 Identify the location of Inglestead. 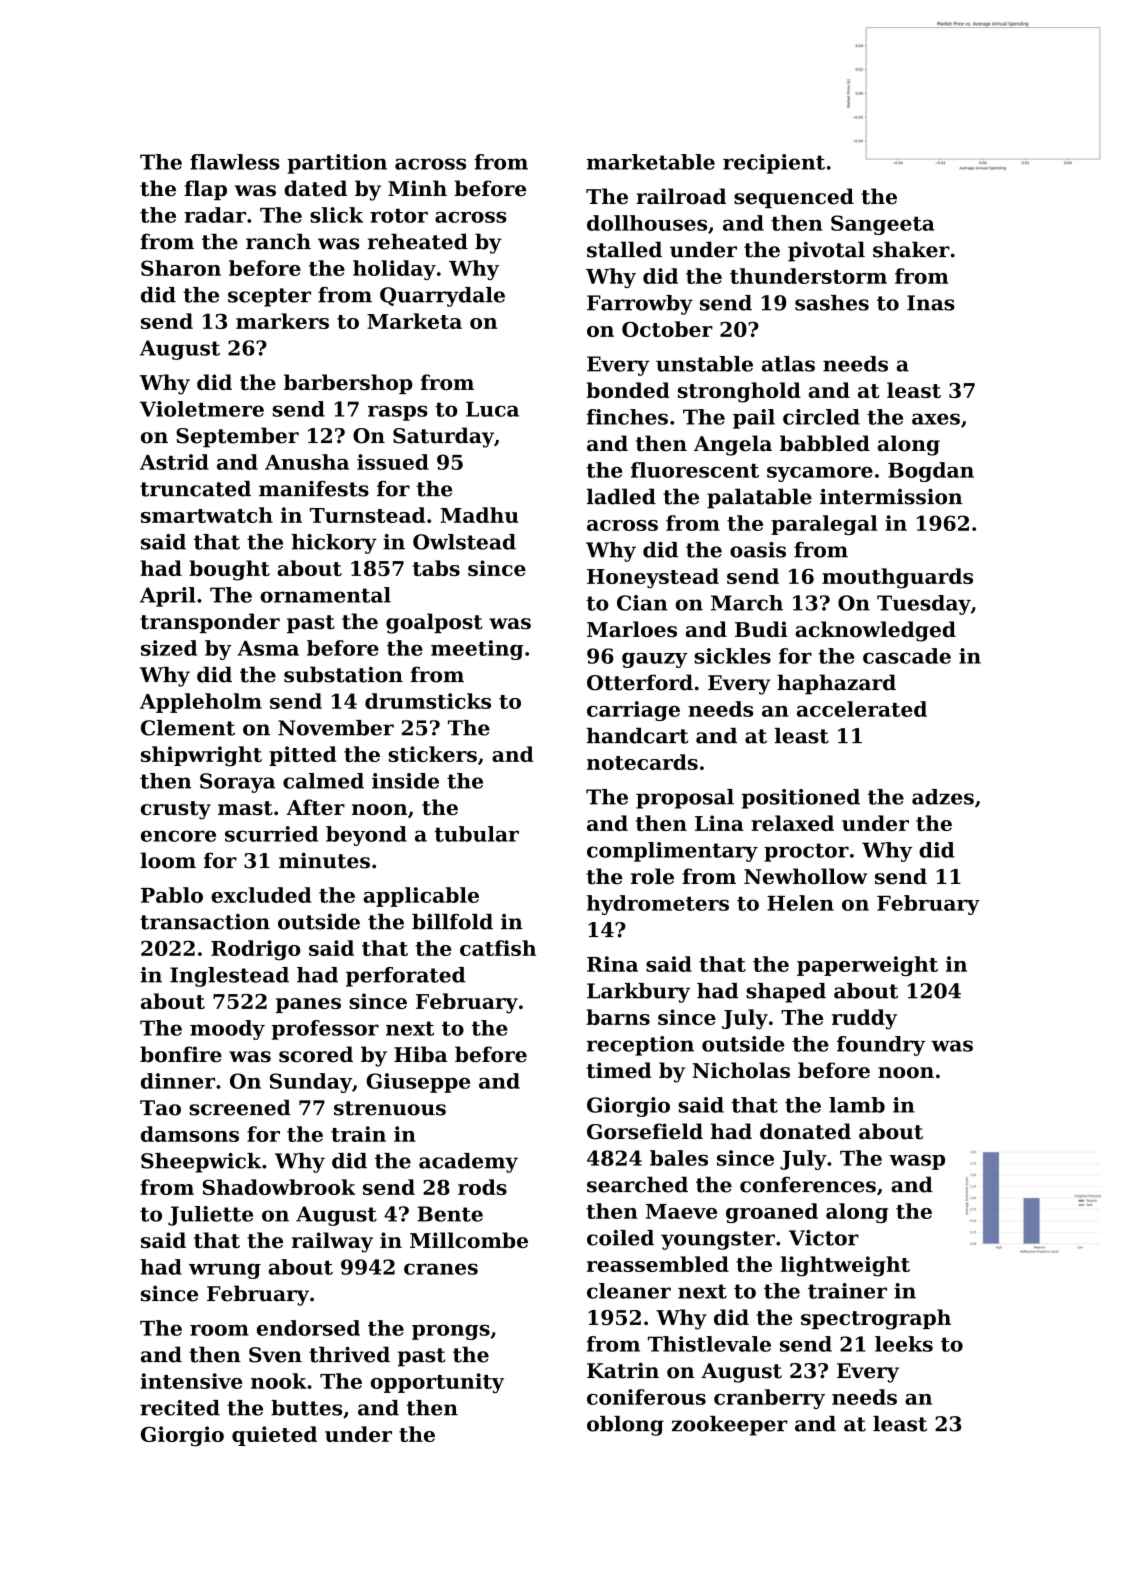
(229, 977).
